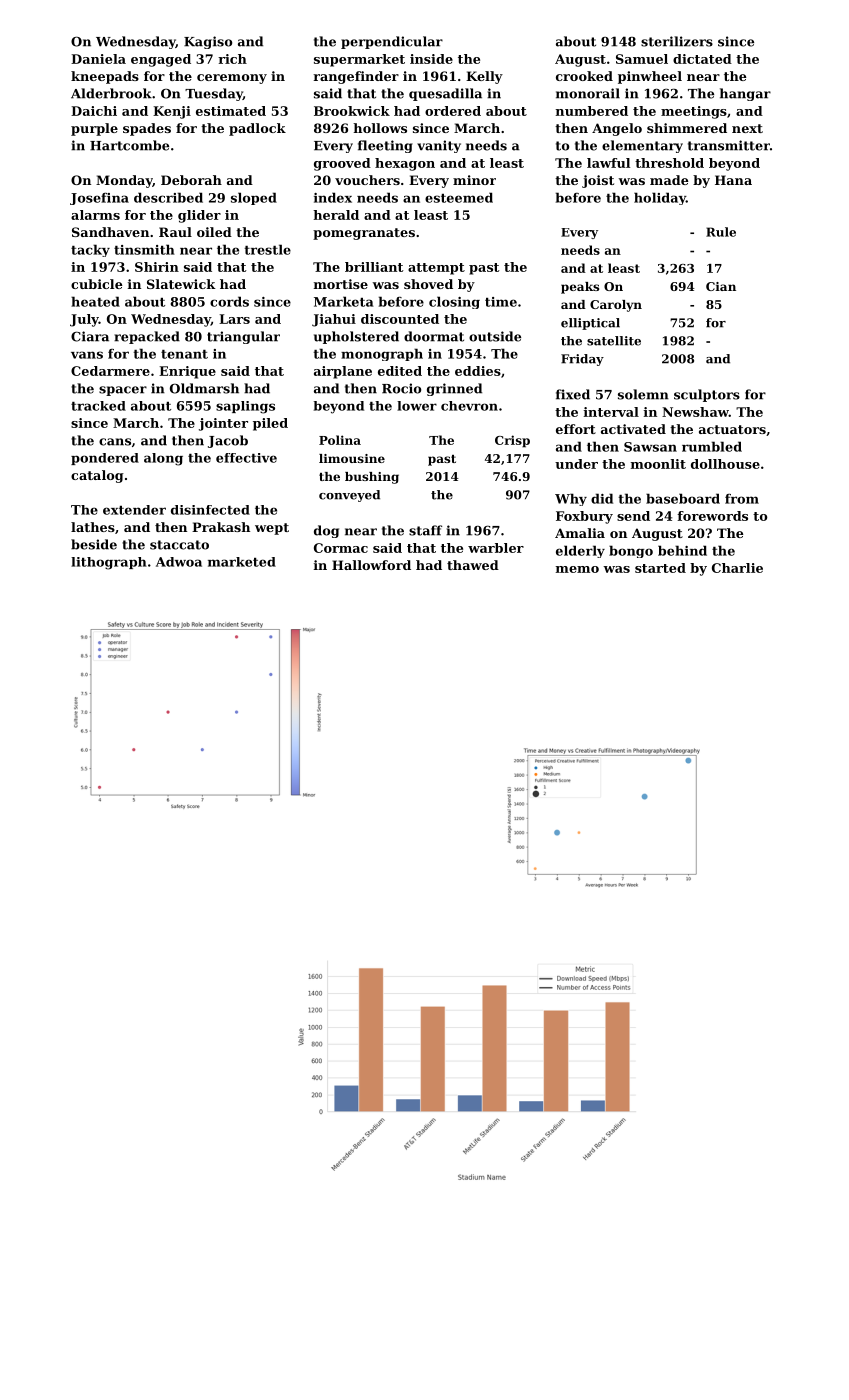 The height and width of the page is (1400, 849). What do you see at coordinates (660, 568) in the page?
I see `started` at bounding box center [660, 568].
